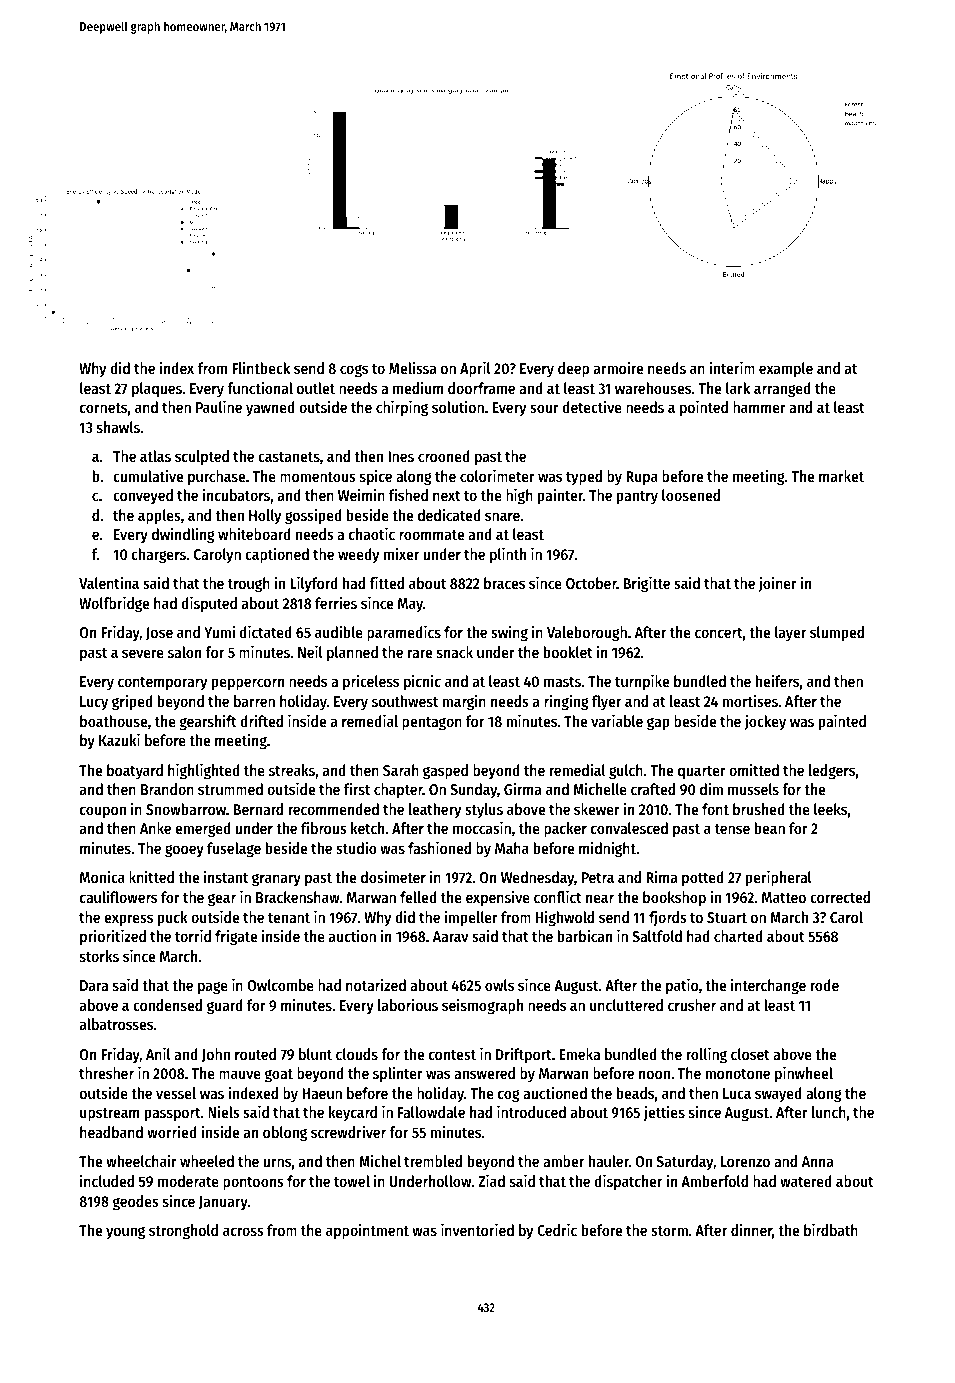  What do you see at coordinates (372, 533) in the page?
I see `chaotic` at bounding box center [372, 533].
